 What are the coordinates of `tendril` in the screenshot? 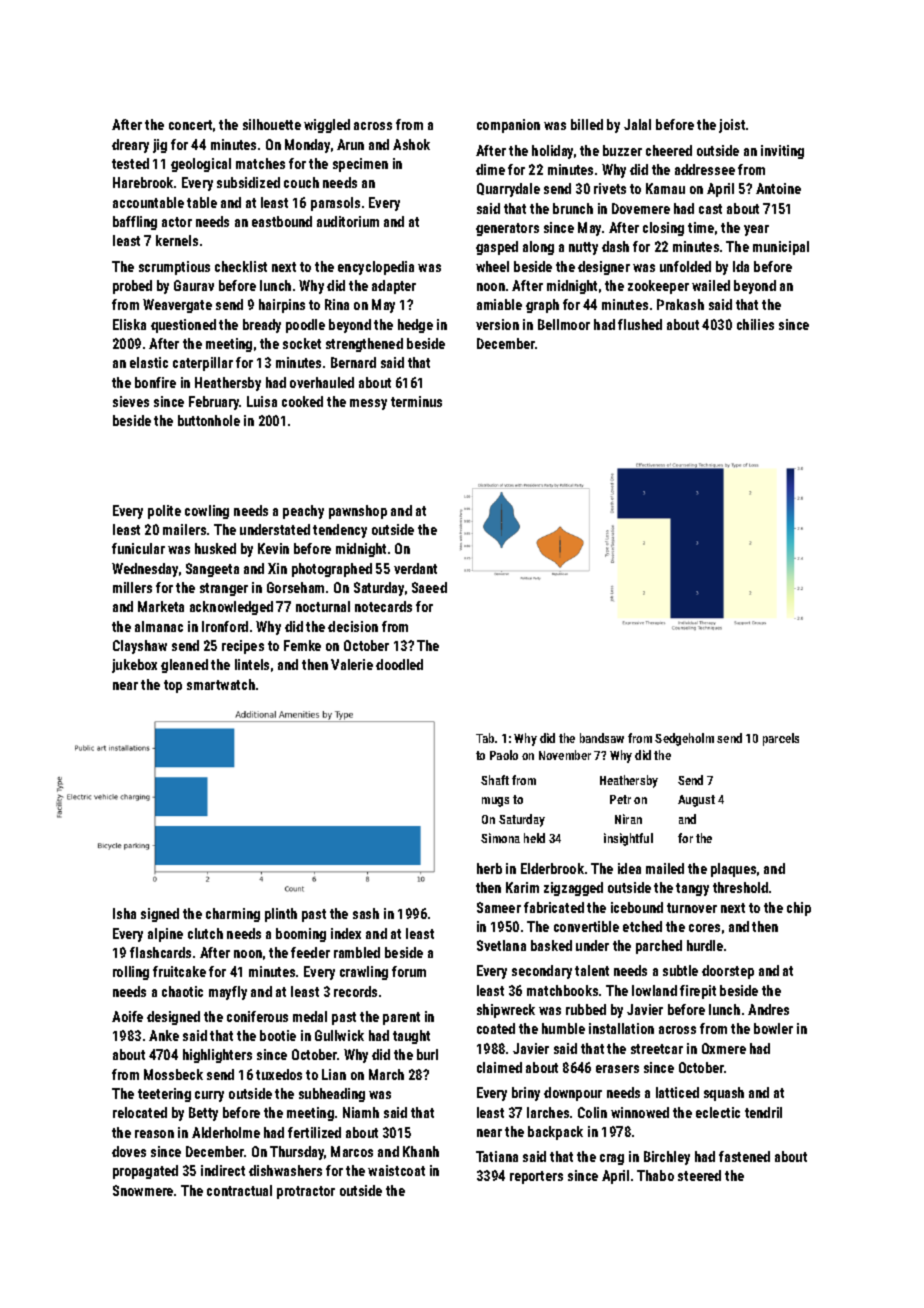 It's located at (763, 1112).
